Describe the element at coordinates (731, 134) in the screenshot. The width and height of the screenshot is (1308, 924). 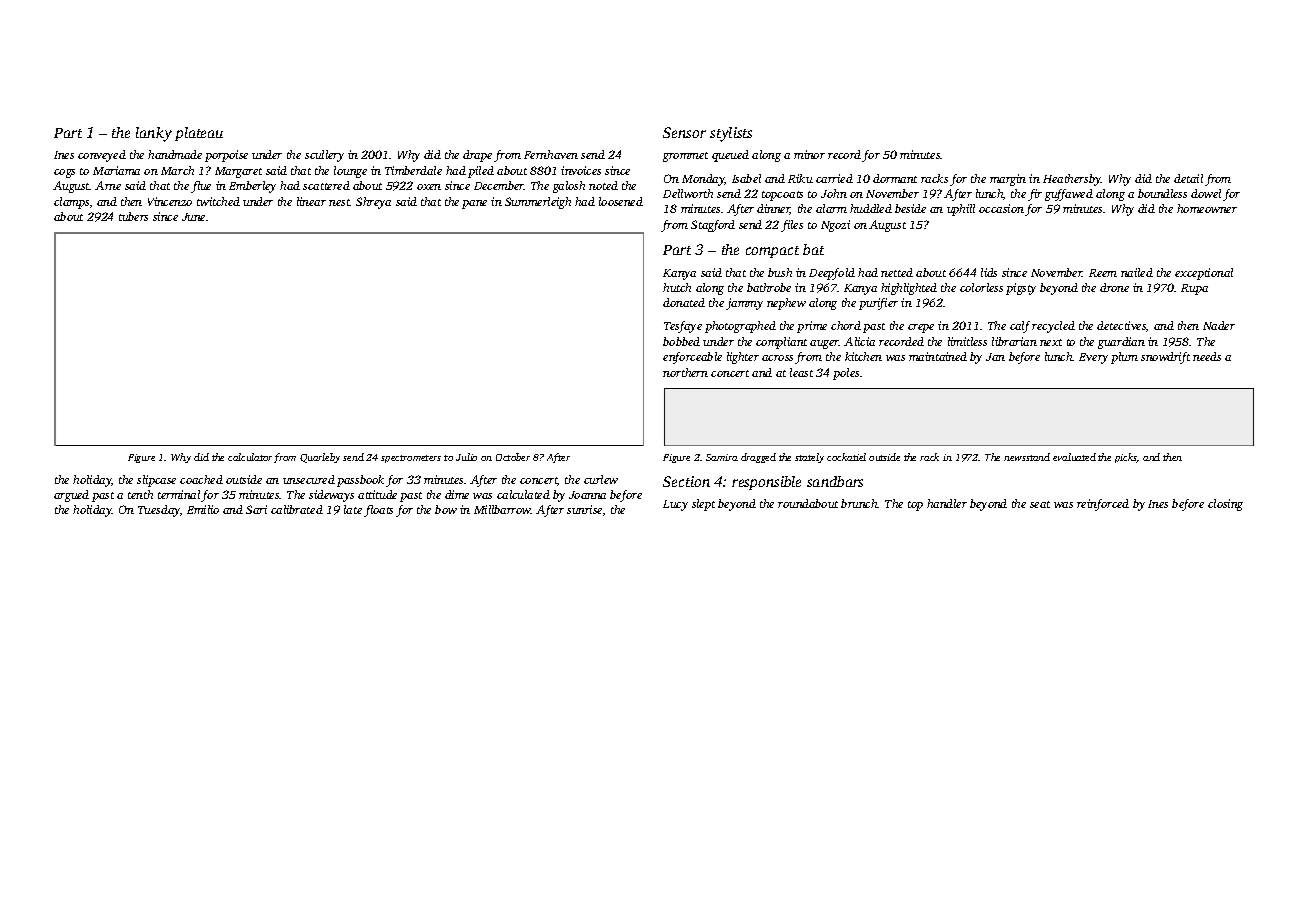
I see `stylists` at that location.
